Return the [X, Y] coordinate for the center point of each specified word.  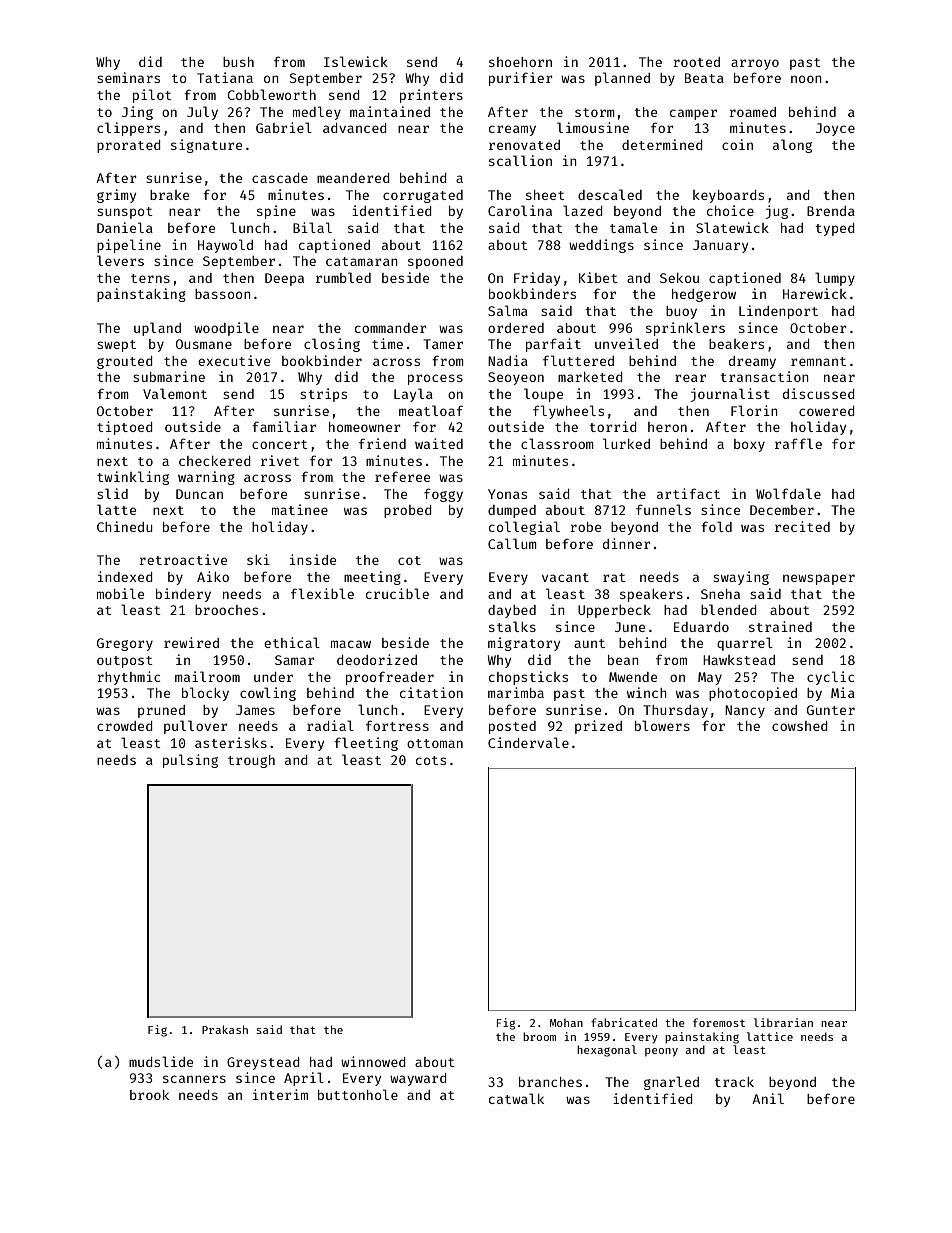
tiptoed [124, 428]
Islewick [356, 61]
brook [149, 1095]
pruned [161, 711]
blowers [662, 725]
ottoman [435, 743]
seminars [128, 77]
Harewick [815, 293]
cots [431, 760]
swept [116, 346]
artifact [688, 493]
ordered [516, 328]
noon [806, 79]
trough [251, 761]
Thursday [675, 711]
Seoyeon [516, 378]
